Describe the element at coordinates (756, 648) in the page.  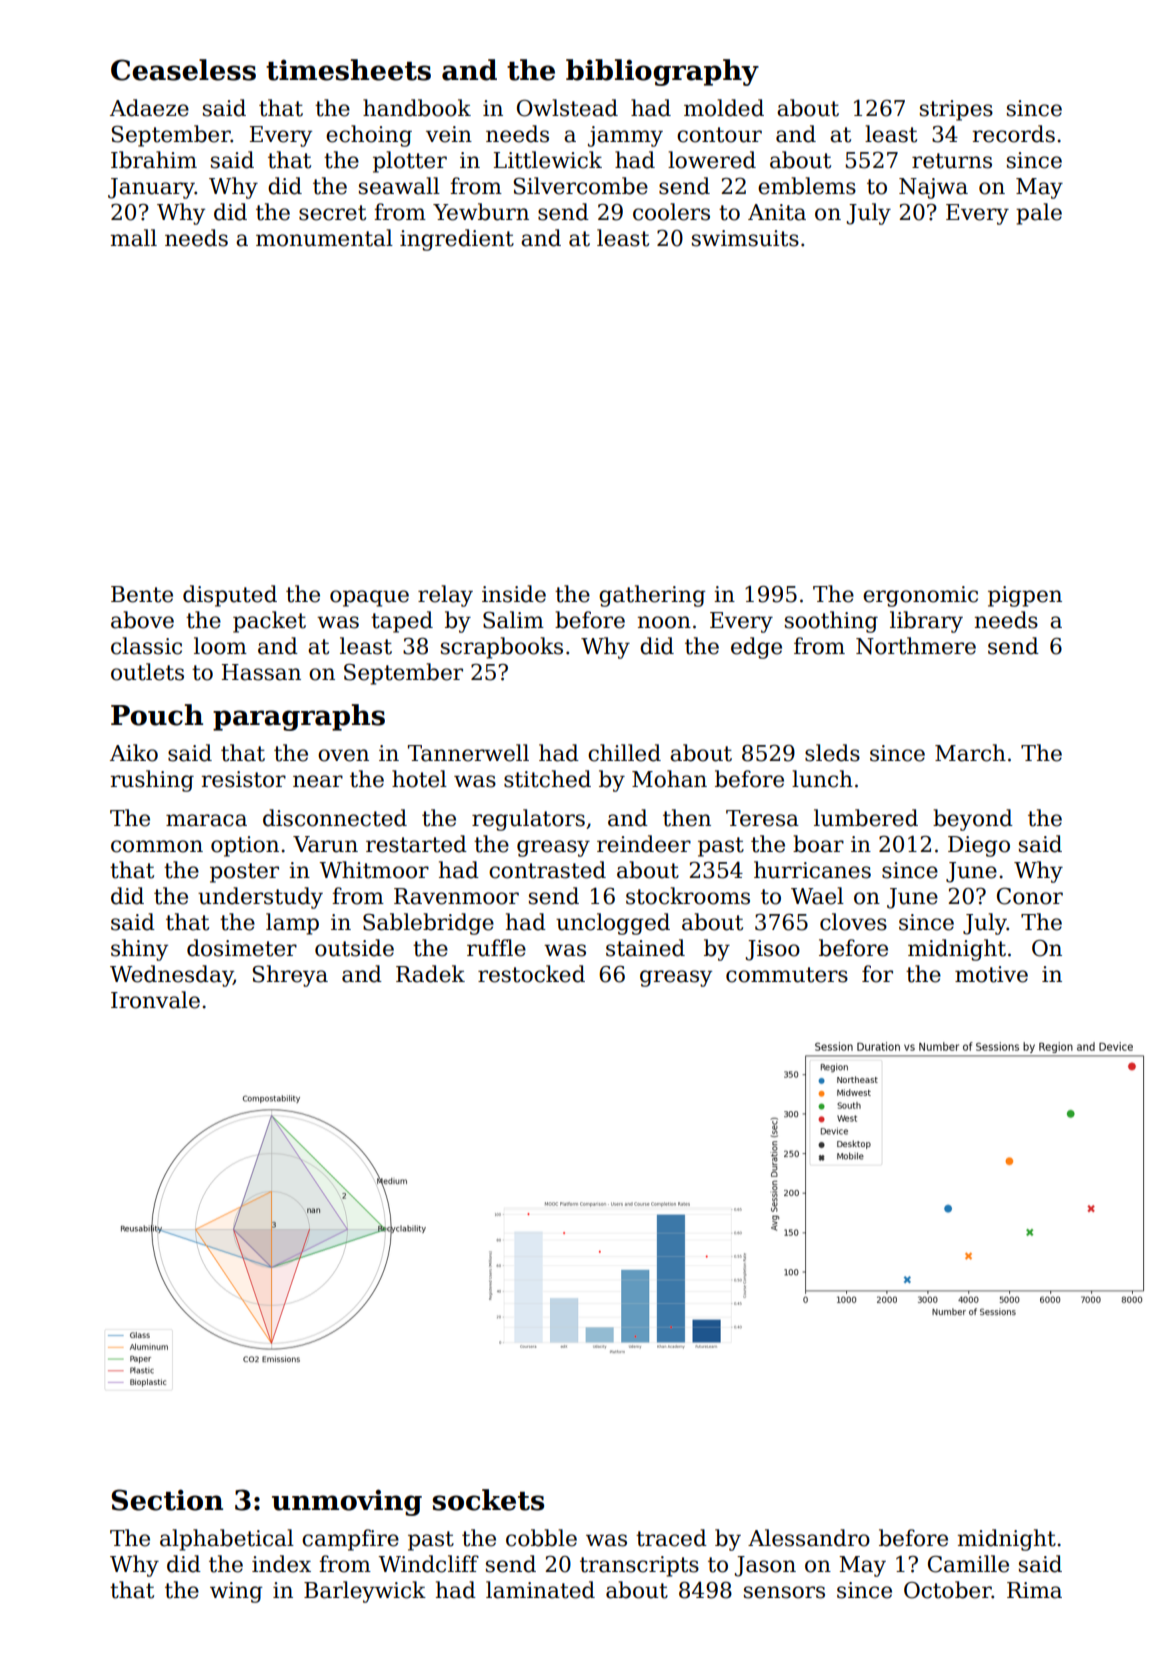
I see `edge` at that location.
